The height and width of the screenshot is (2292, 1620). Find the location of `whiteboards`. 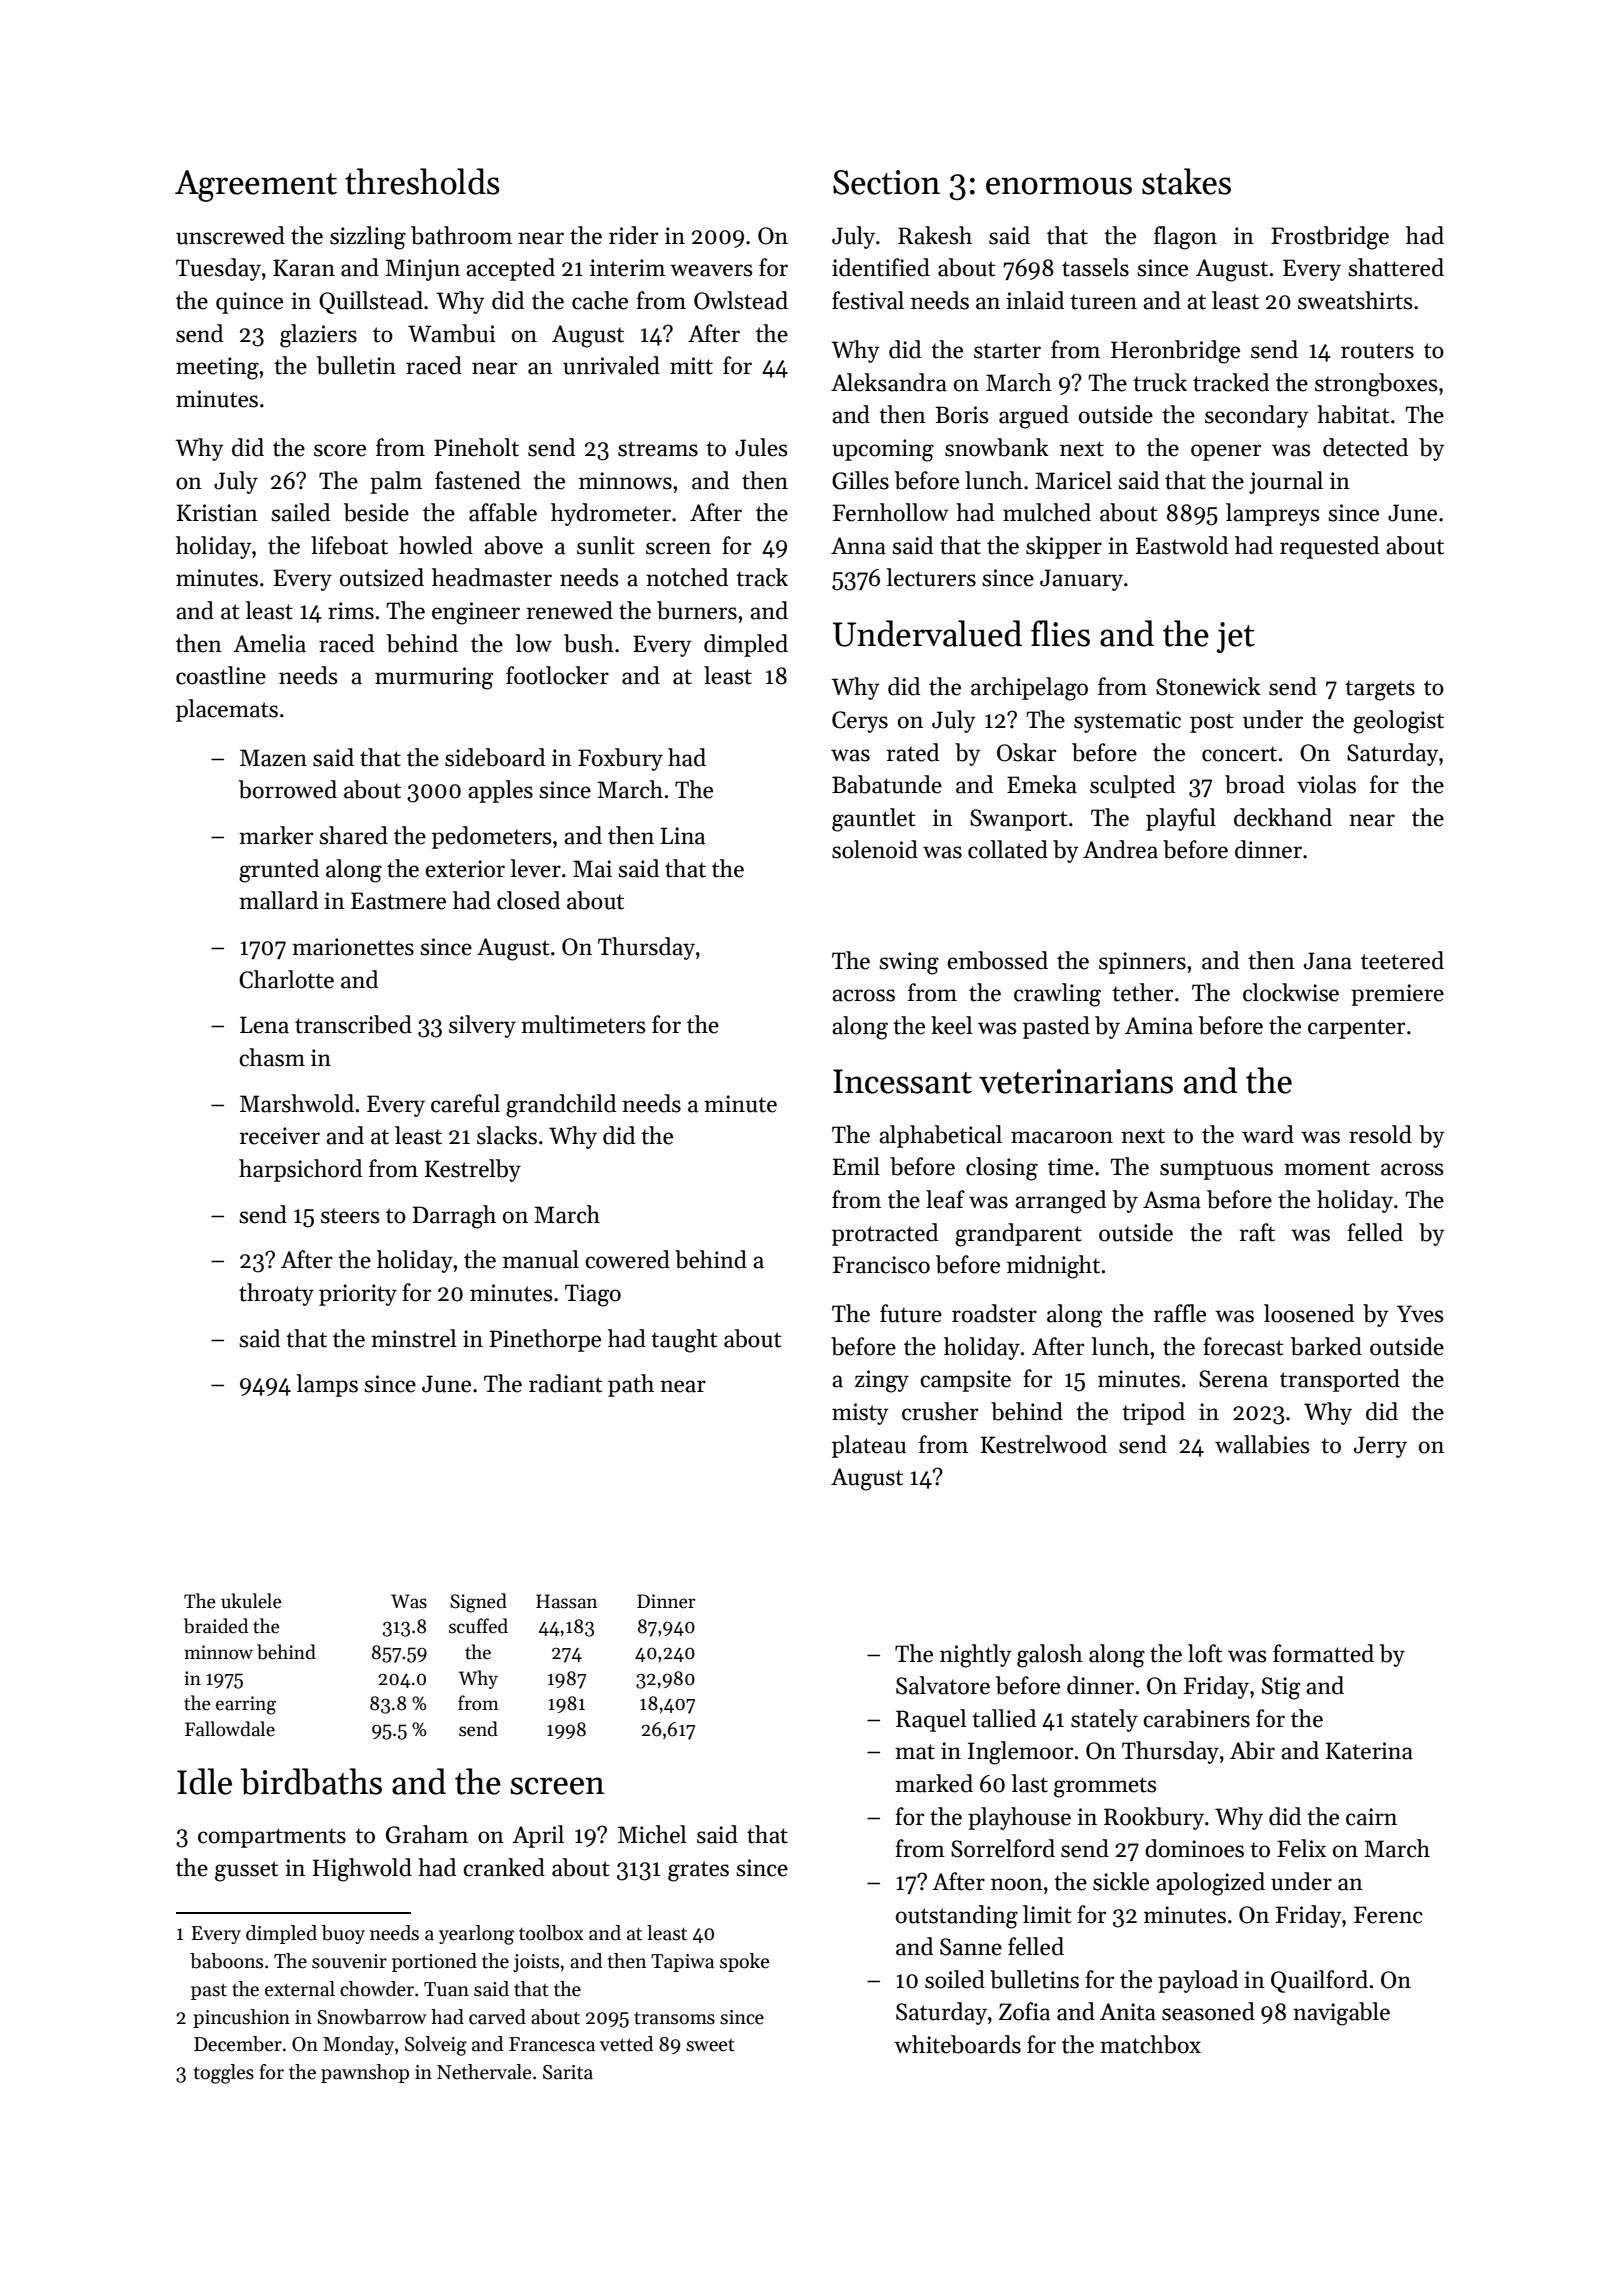

whiteboards is located at coordinates (957, 2044).
